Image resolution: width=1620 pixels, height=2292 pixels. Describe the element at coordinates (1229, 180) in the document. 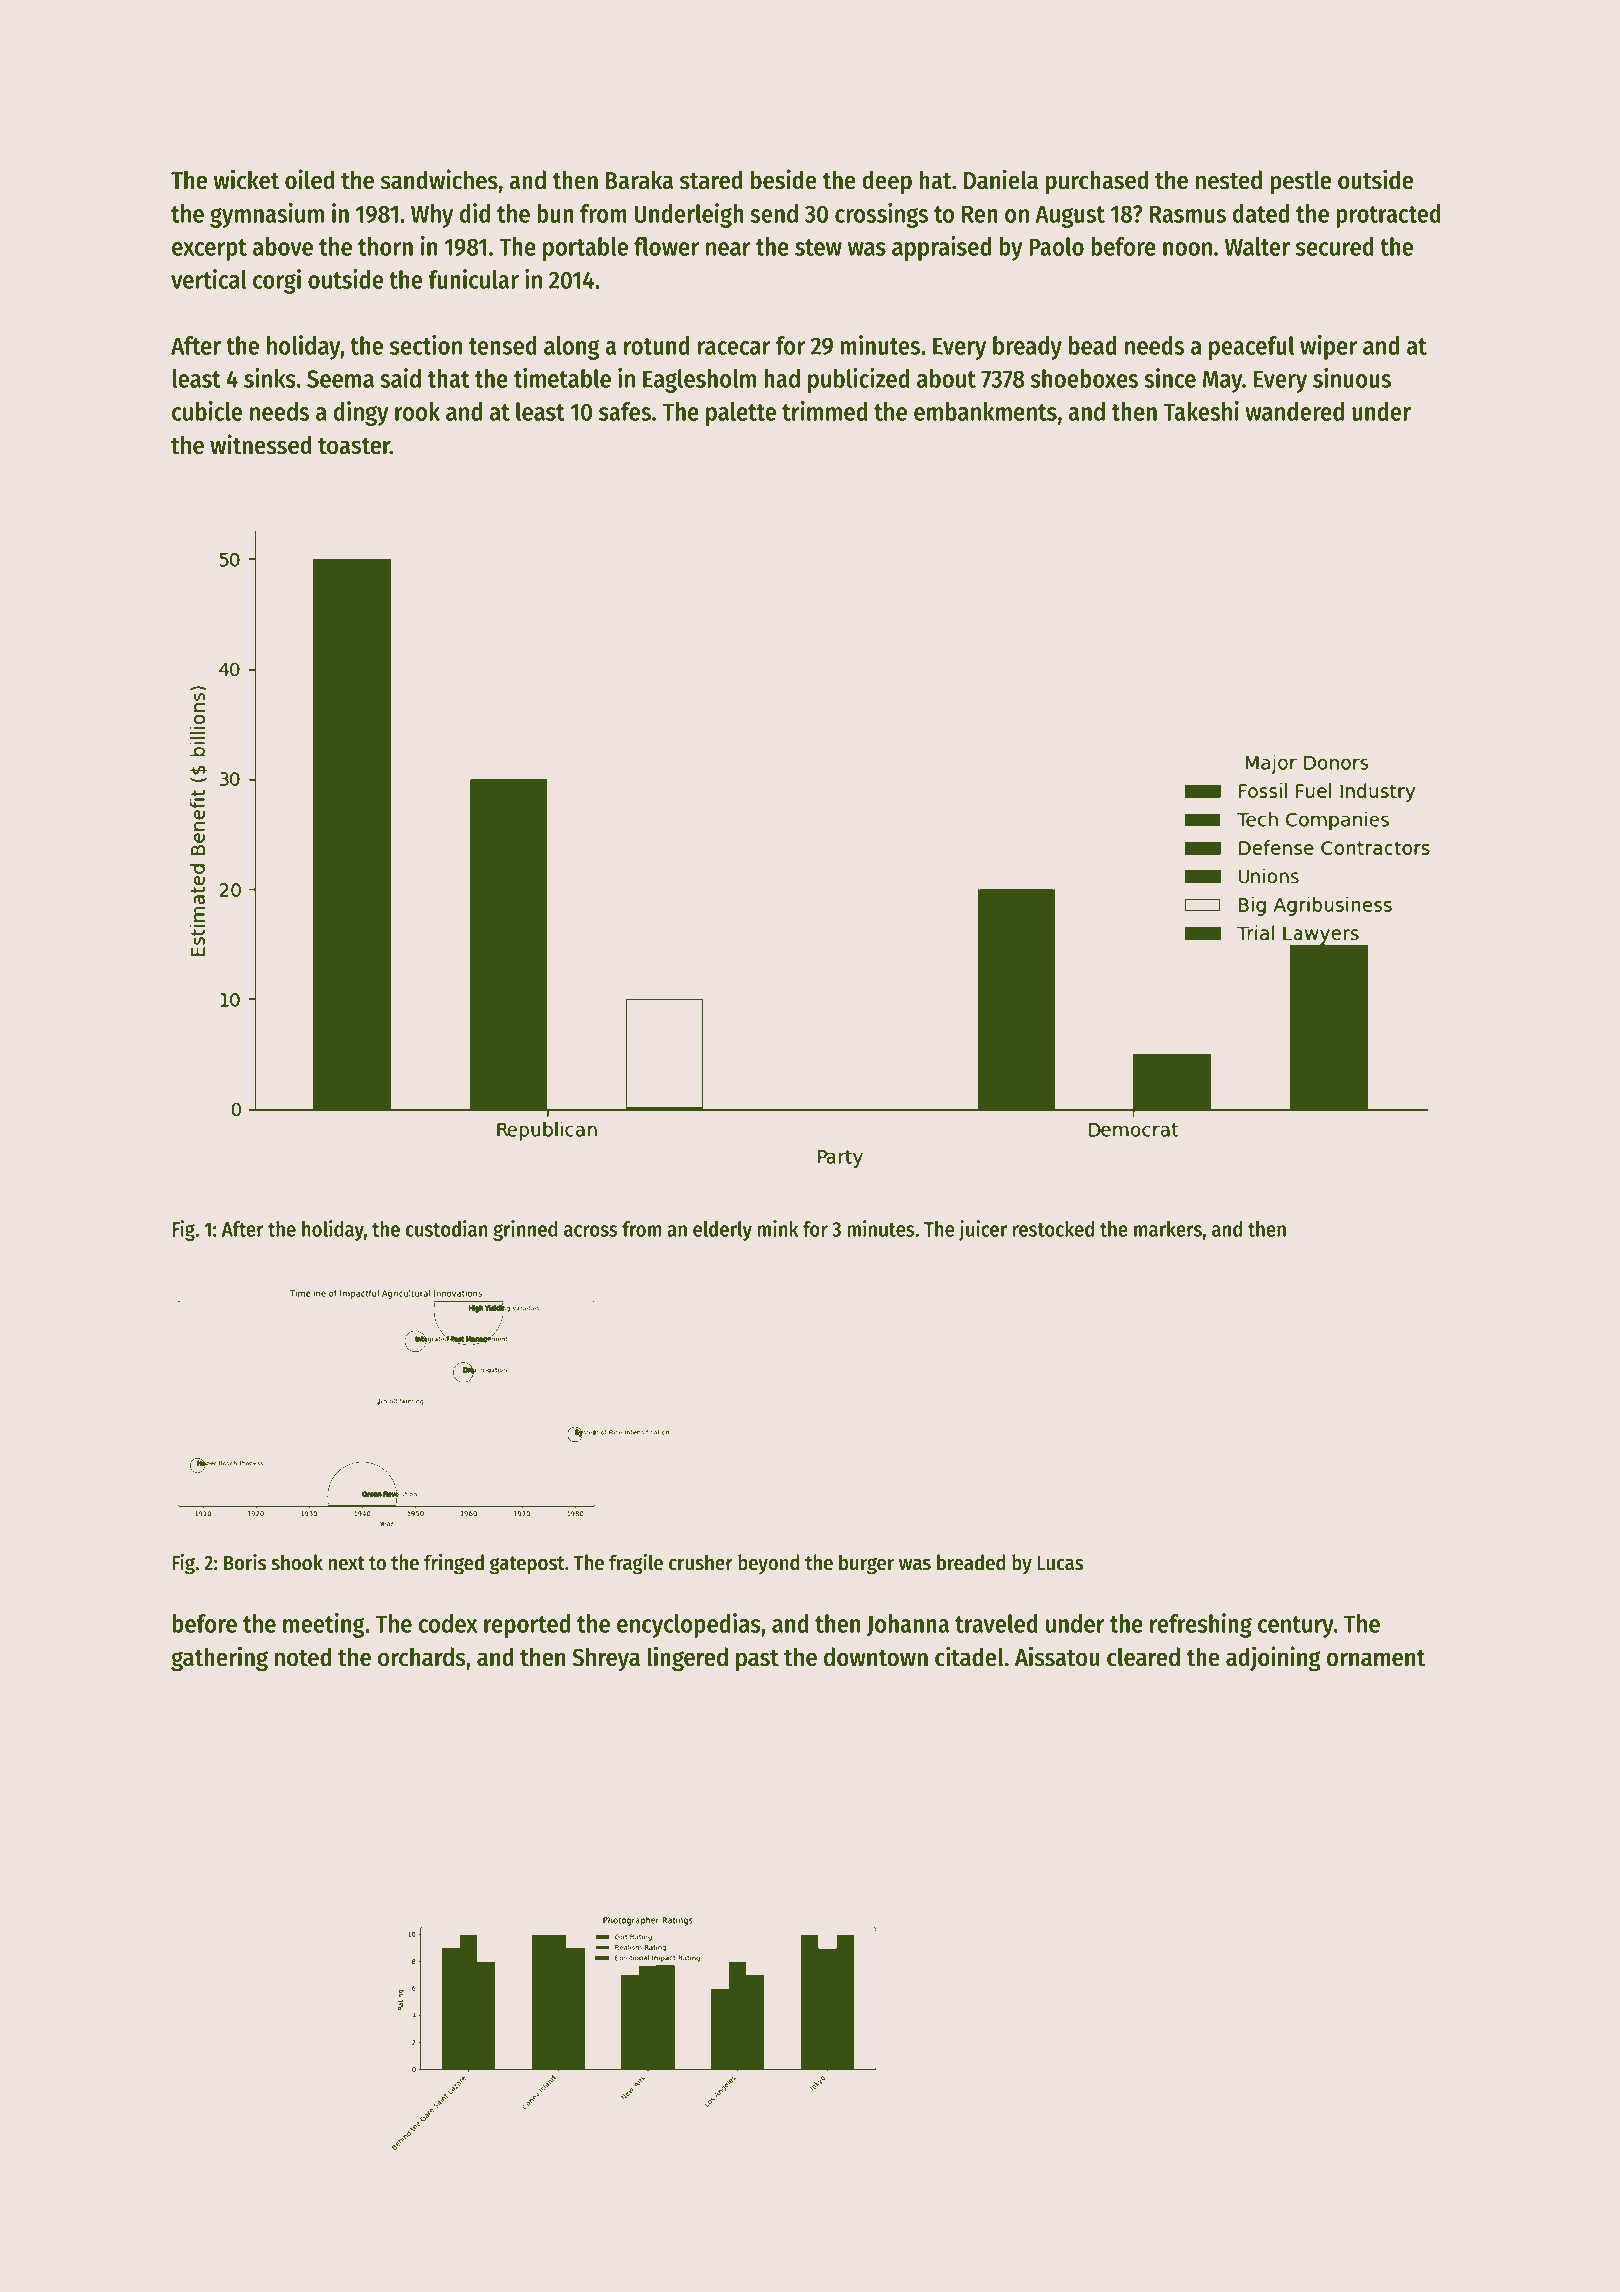

I see `nested` at that location.
